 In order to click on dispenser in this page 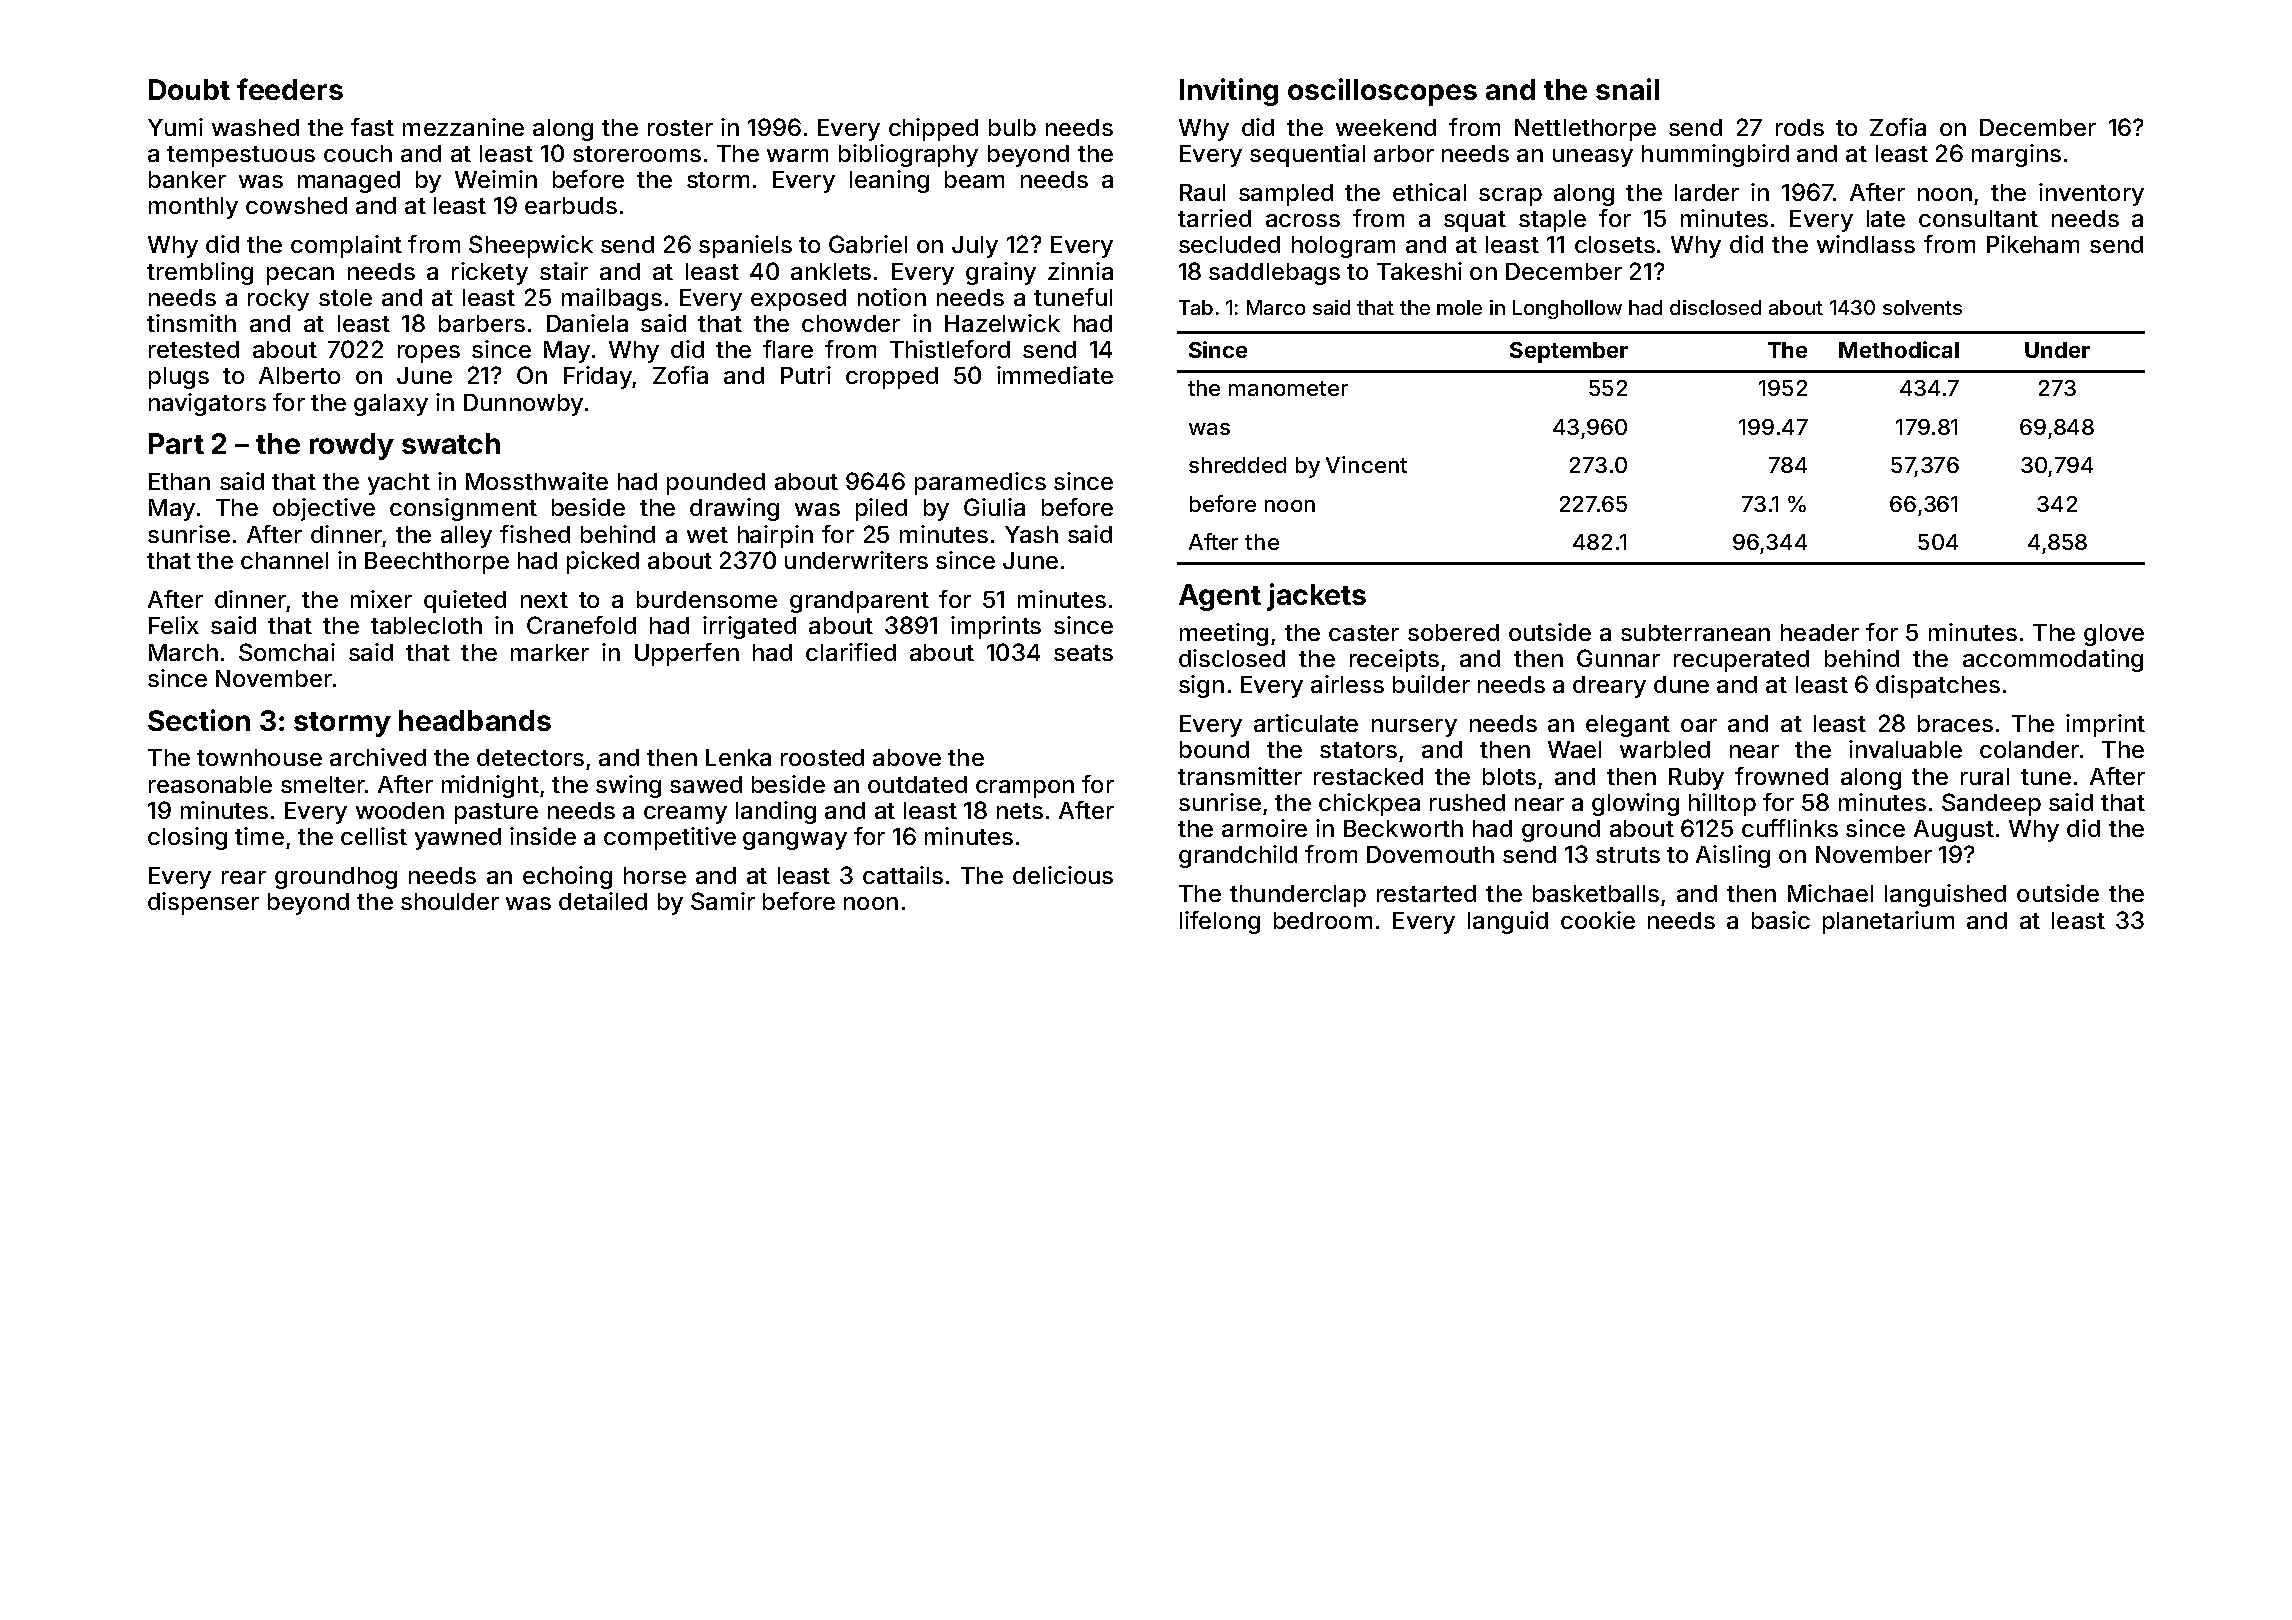, I will do `click(203, 903)`.
